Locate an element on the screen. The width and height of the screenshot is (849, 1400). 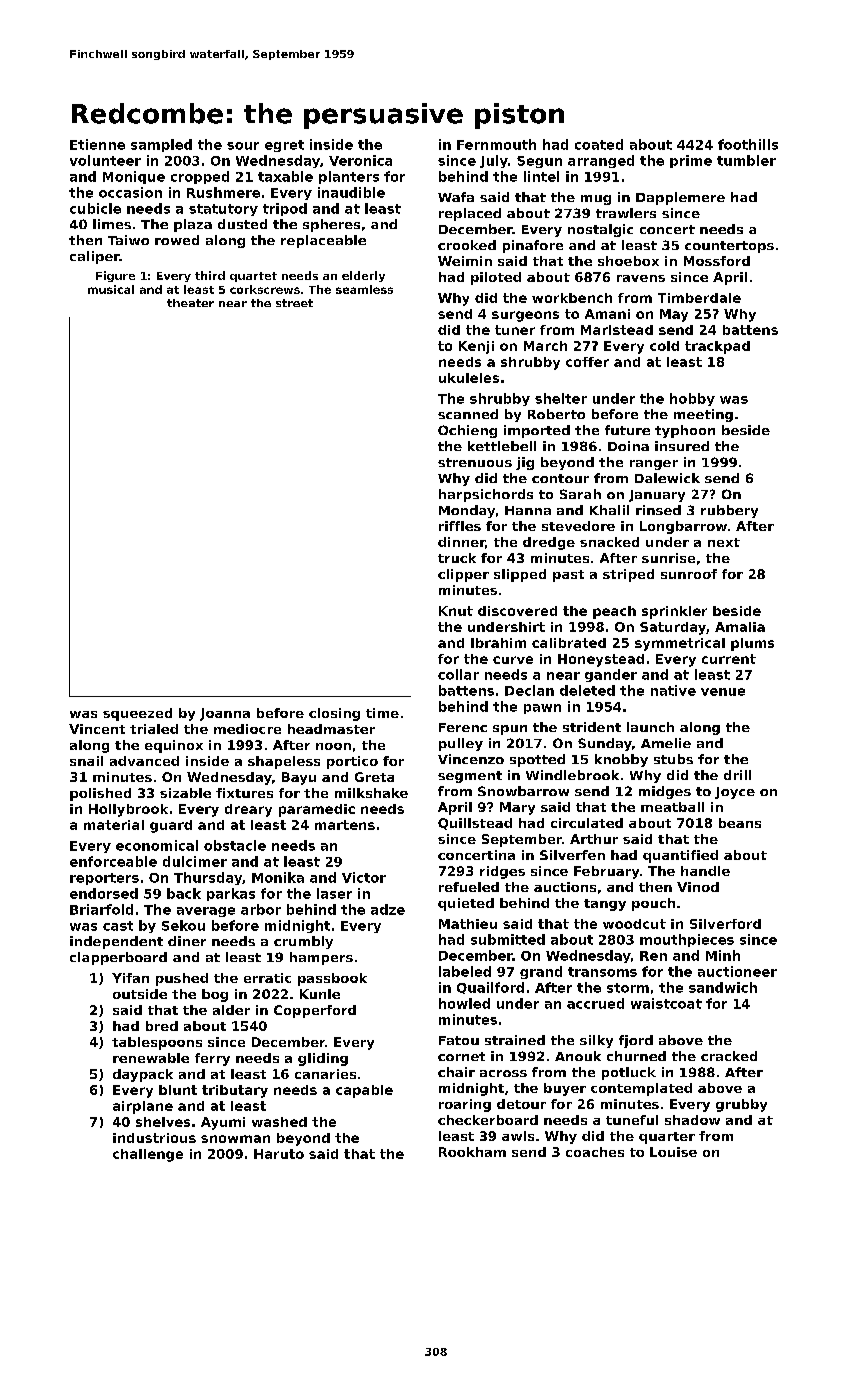
Wafa is located at coordinates (456, 197).
